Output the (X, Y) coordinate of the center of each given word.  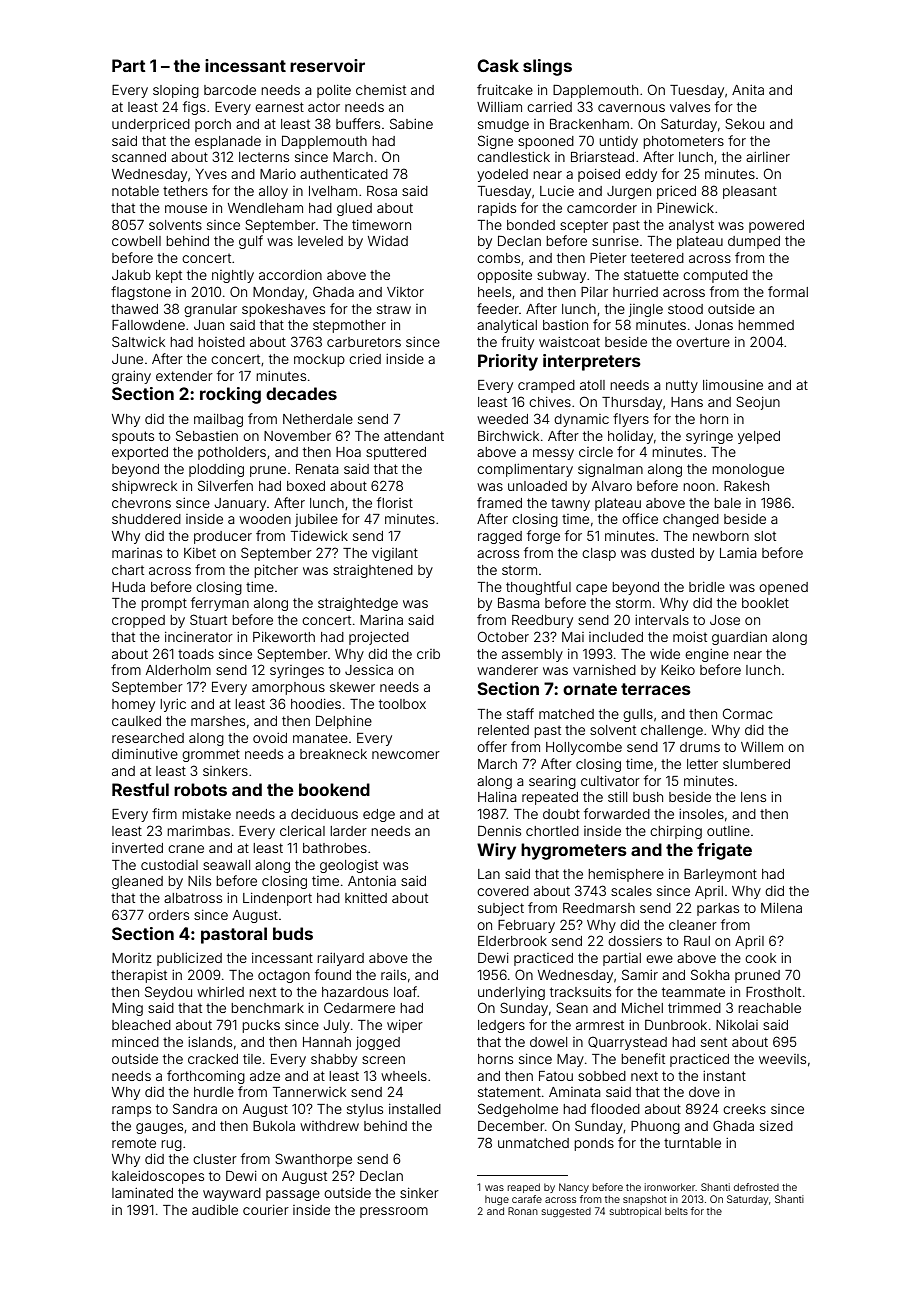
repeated (550, 798)
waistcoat (569, 342)
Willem (762, 747)
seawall (226, 865)
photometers (683, 142)
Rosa (382, 191)
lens (753, 797)
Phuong (655, 1127)
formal (788, 291)
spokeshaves (283, 310)
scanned (139, 157)
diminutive (145, 754)
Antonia (372, 881)
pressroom (394, 1212)
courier (266, 1210)
